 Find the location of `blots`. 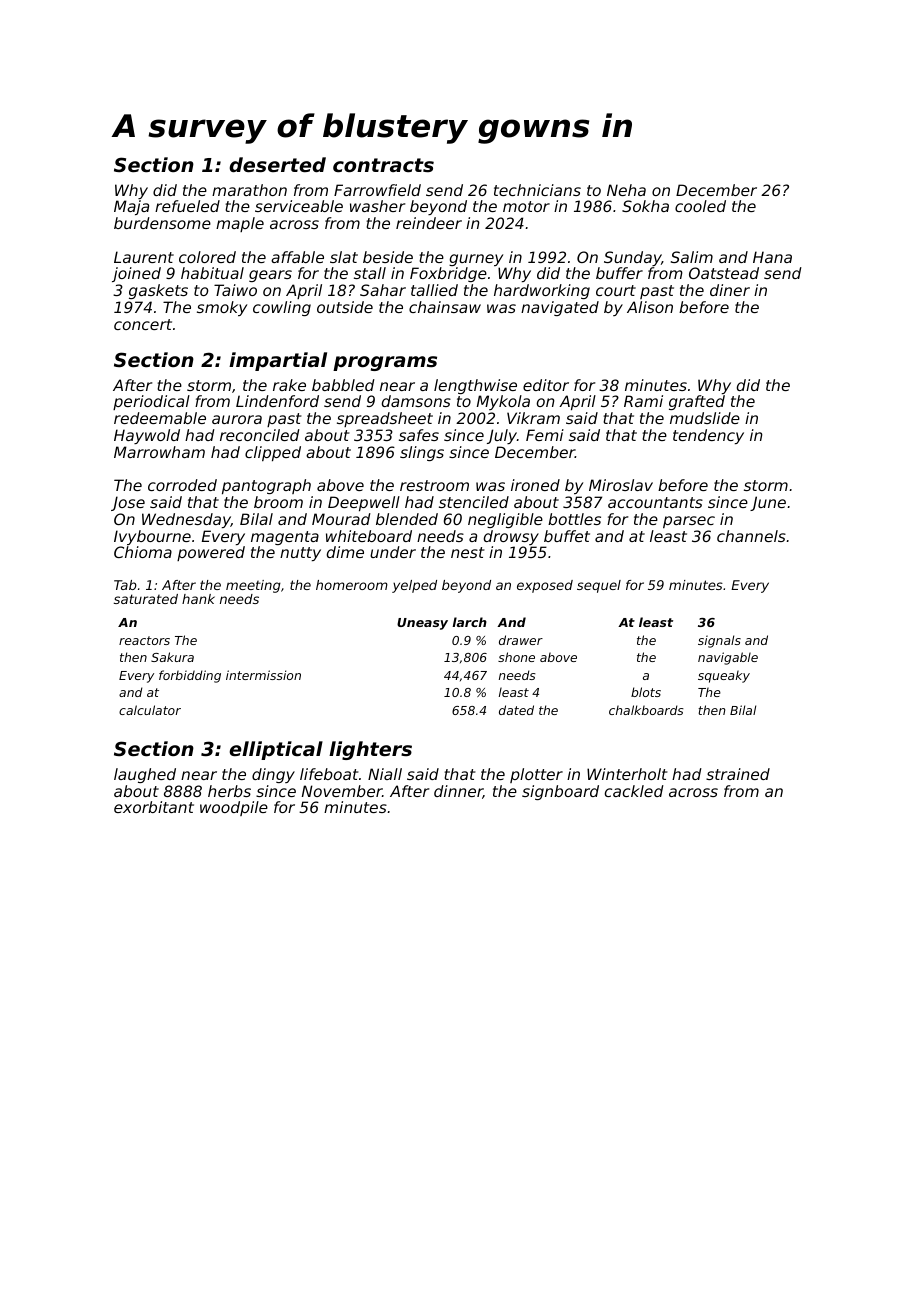

blots is located at coordinates (646, 692).
